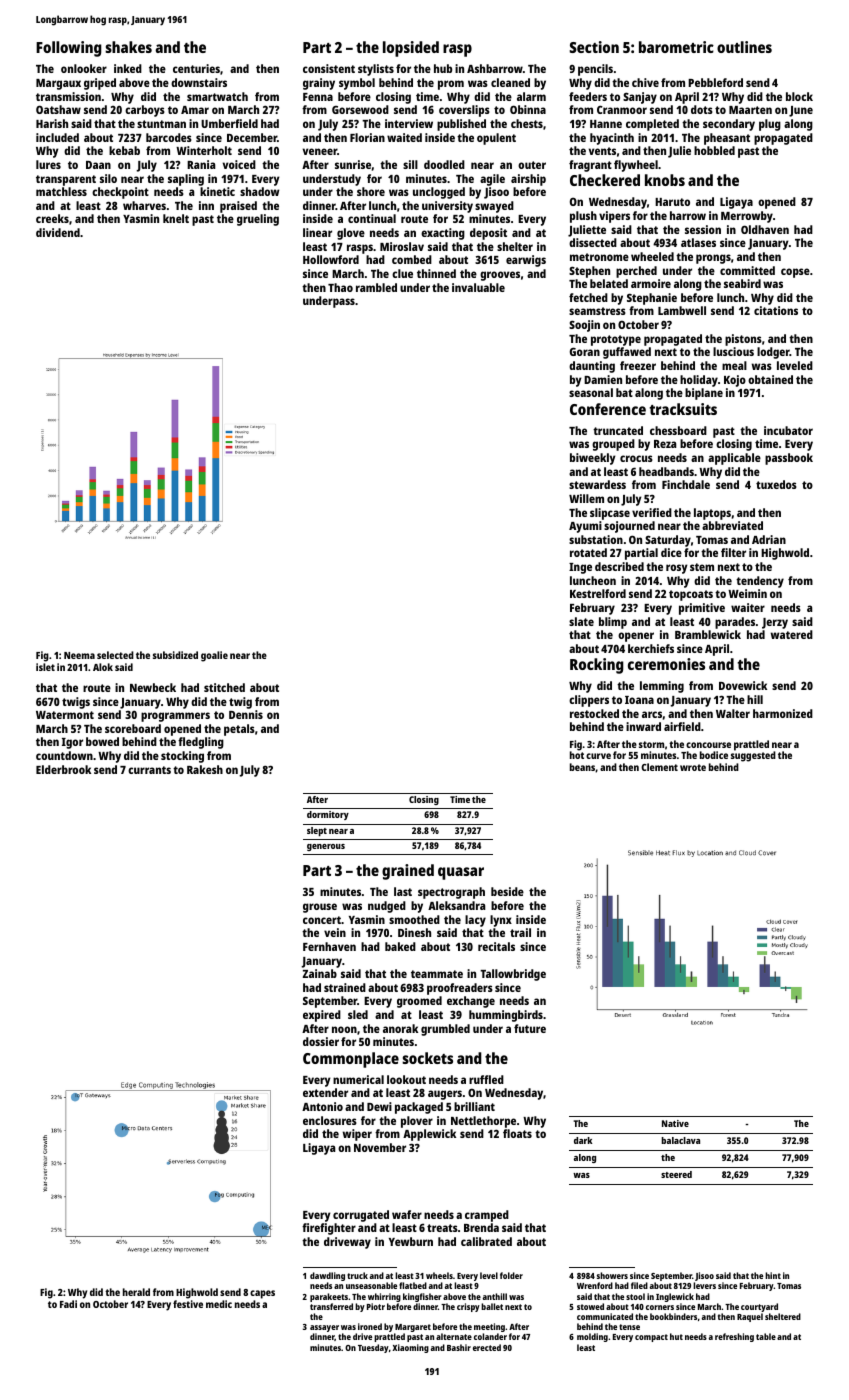 The width and height of the document is (849, 1400). I want to click on grained, so click(408, 872).
